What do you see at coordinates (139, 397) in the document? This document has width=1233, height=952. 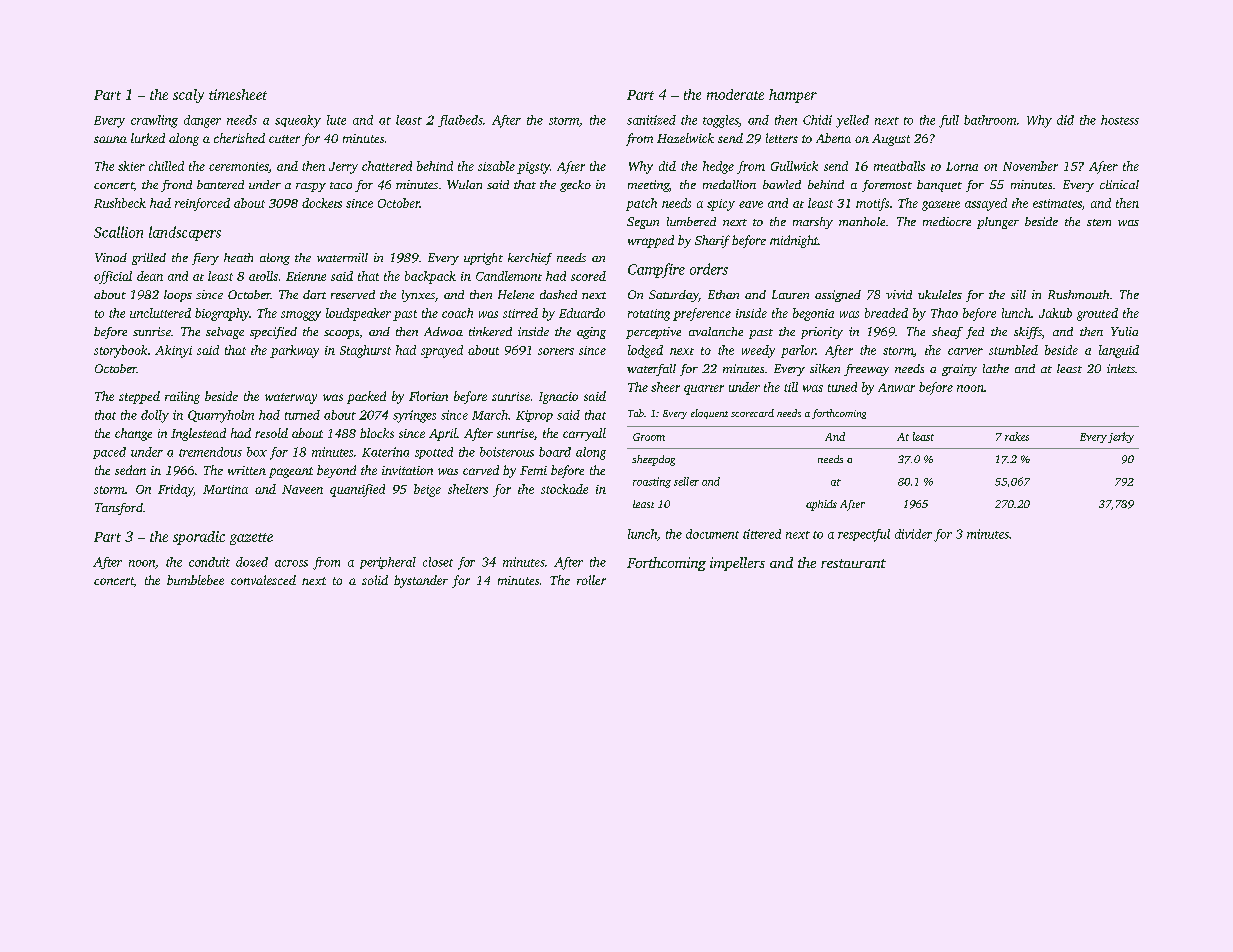 I see `stepped` at bounding box center [139, 397].
